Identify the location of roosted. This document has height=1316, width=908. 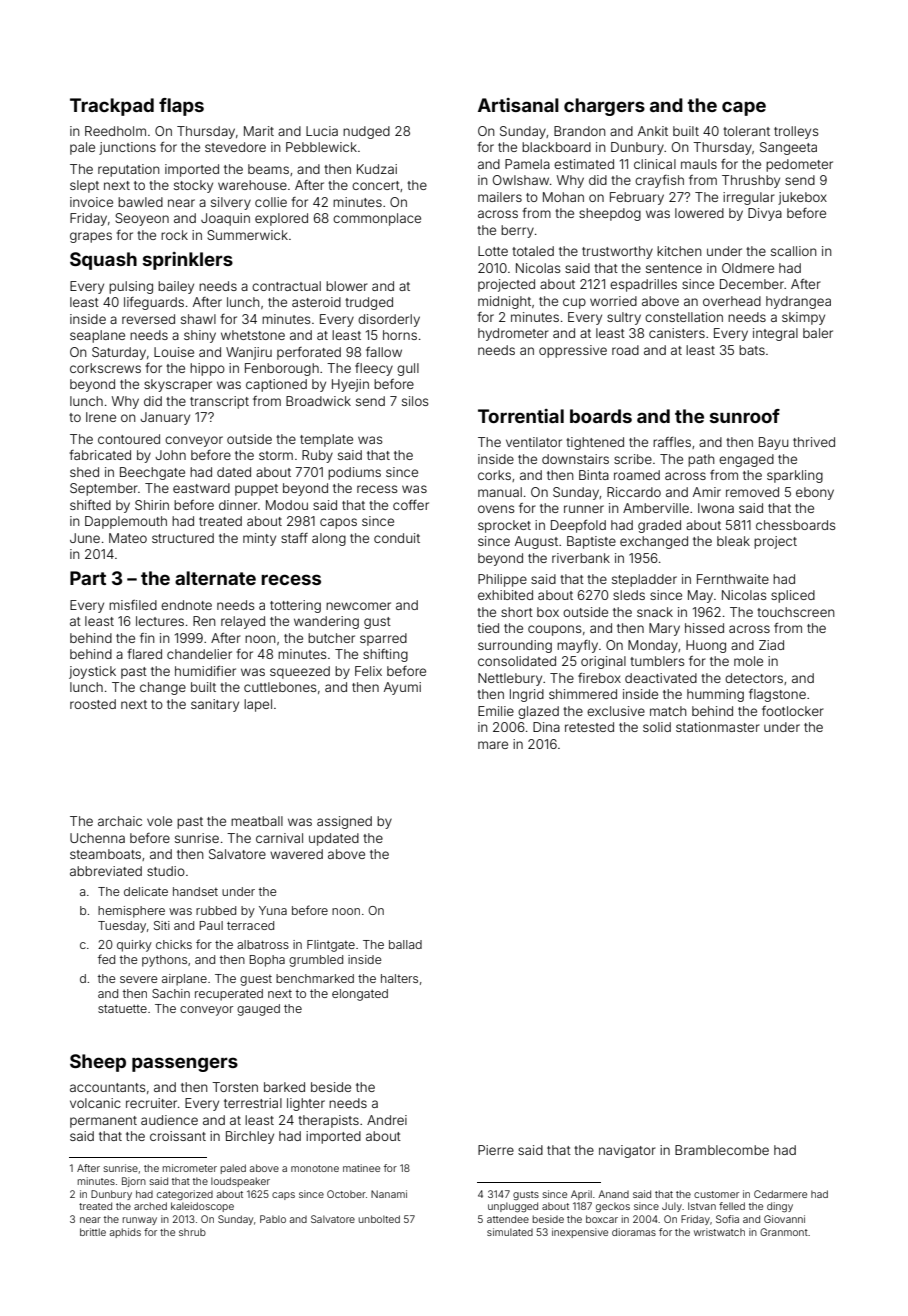
(93, 704).
